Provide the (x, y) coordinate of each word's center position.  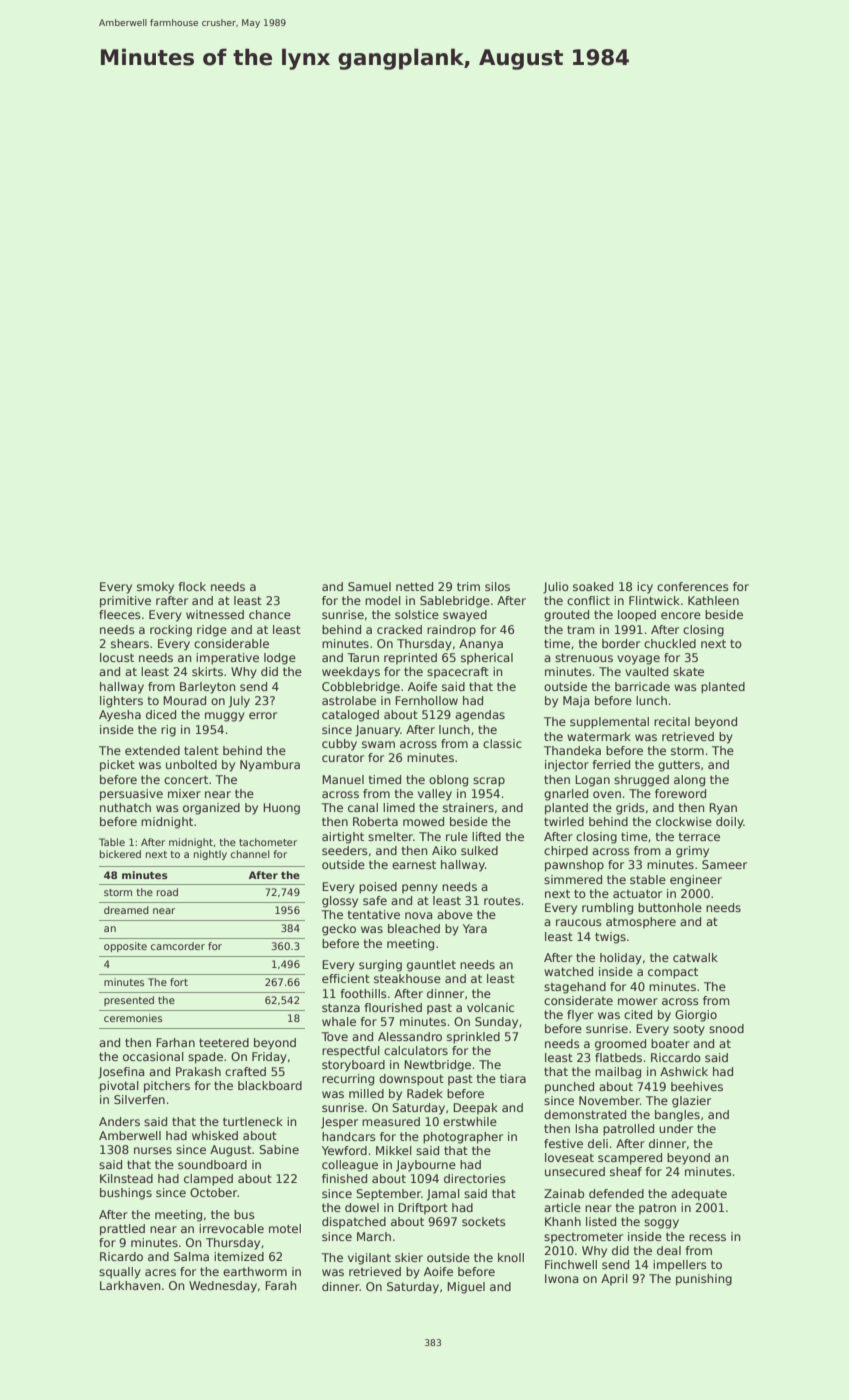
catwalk (695, 957)
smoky (155, 588)
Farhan (175, 1042)
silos (497, 586)
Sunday (496, 1023)
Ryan (723, 809)
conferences (693, 586)
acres (160, 1272)
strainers (468, 807)
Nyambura (270, 766)
